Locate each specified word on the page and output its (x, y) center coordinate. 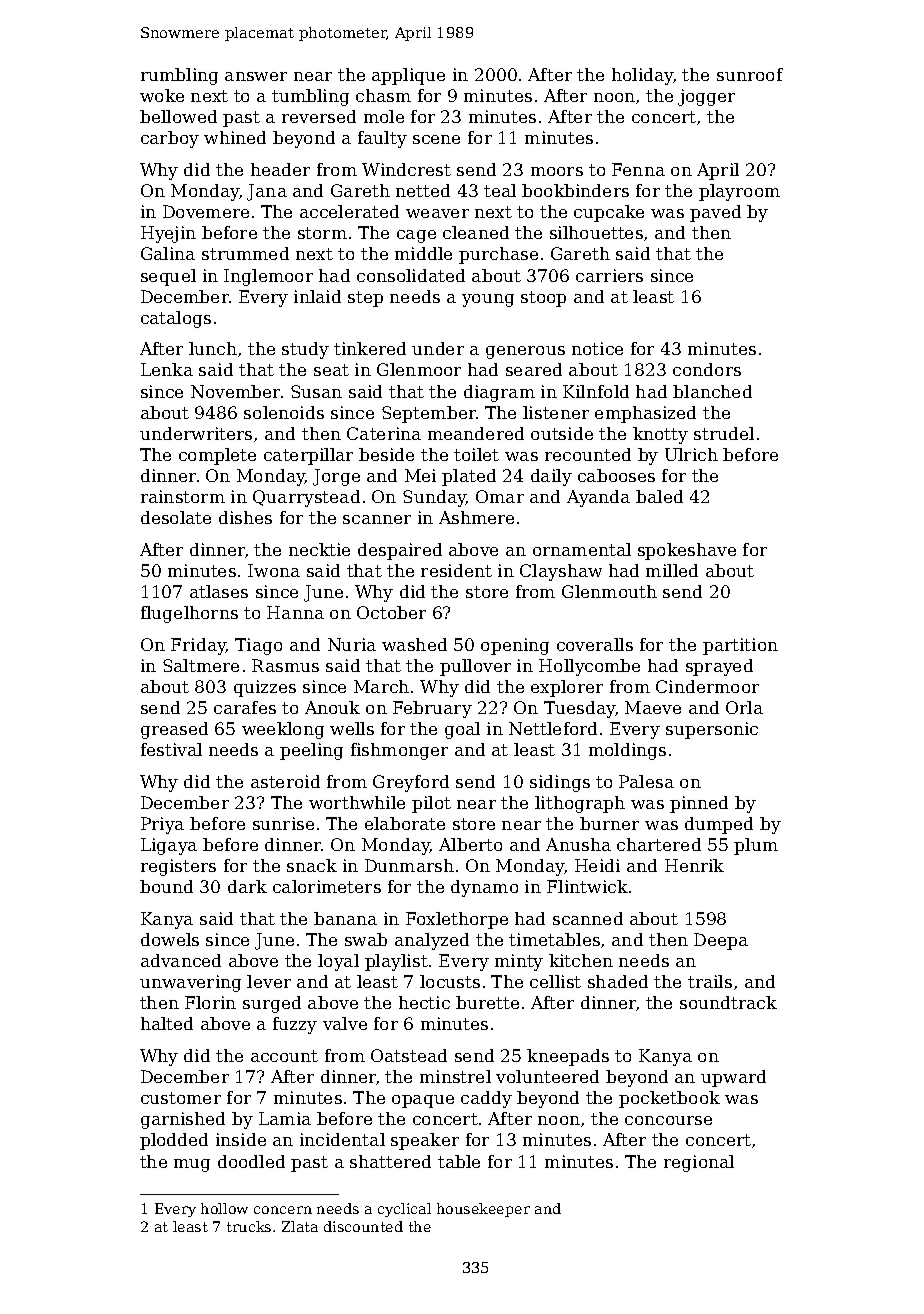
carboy (170, 139)
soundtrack (728, 1002)
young (488, 300)
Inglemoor (268, 277)
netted (423, 190)
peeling (311, 751)
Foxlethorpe (457, 920)
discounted (363, 1226)
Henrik (694, 865)
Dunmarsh (409, 865)
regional (699, 1163)
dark (247, 886)
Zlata (300, 1226)
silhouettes (596, 232)
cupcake (609, 213)
